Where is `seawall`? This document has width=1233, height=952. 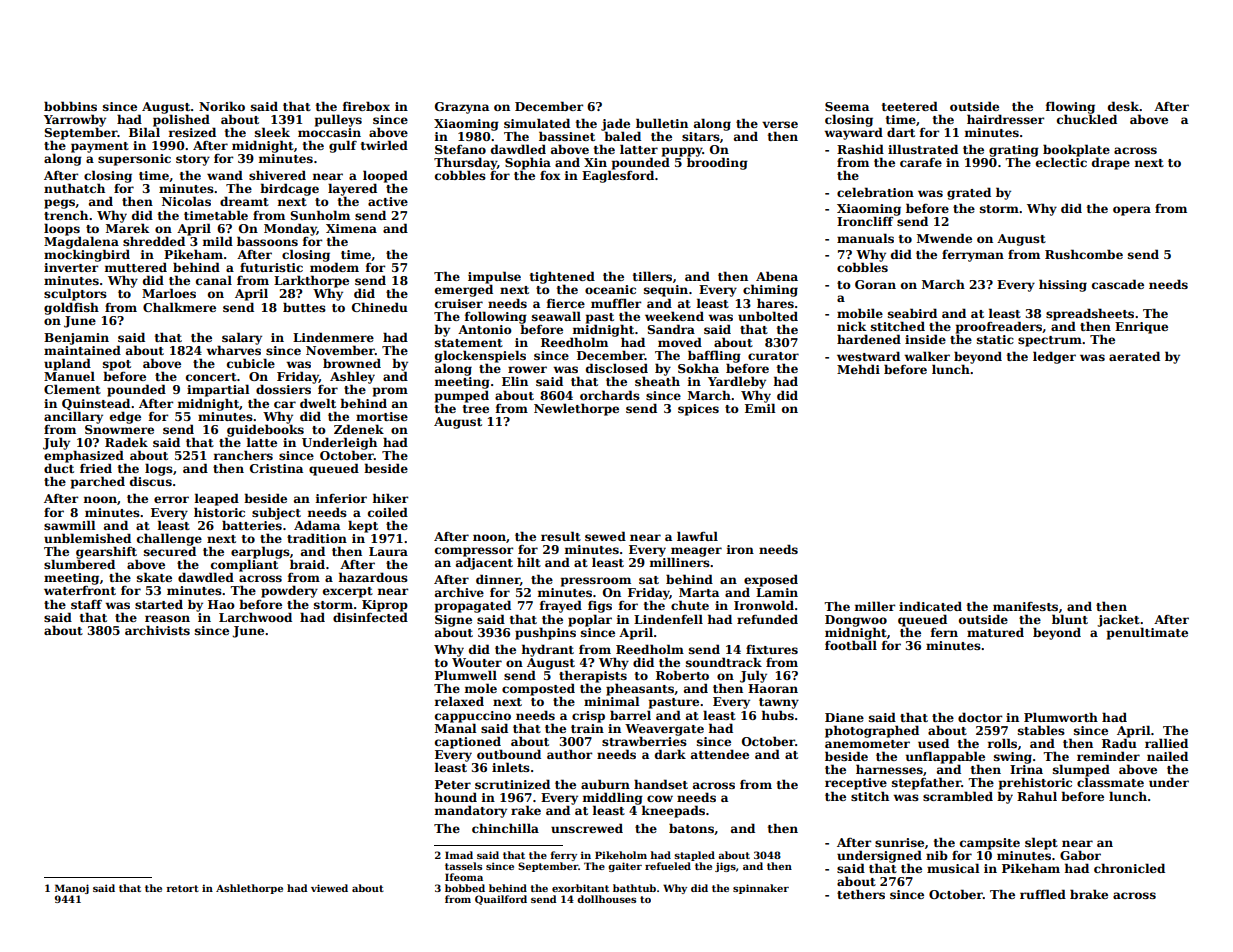
seawall is located at coordinates (556, 316).
